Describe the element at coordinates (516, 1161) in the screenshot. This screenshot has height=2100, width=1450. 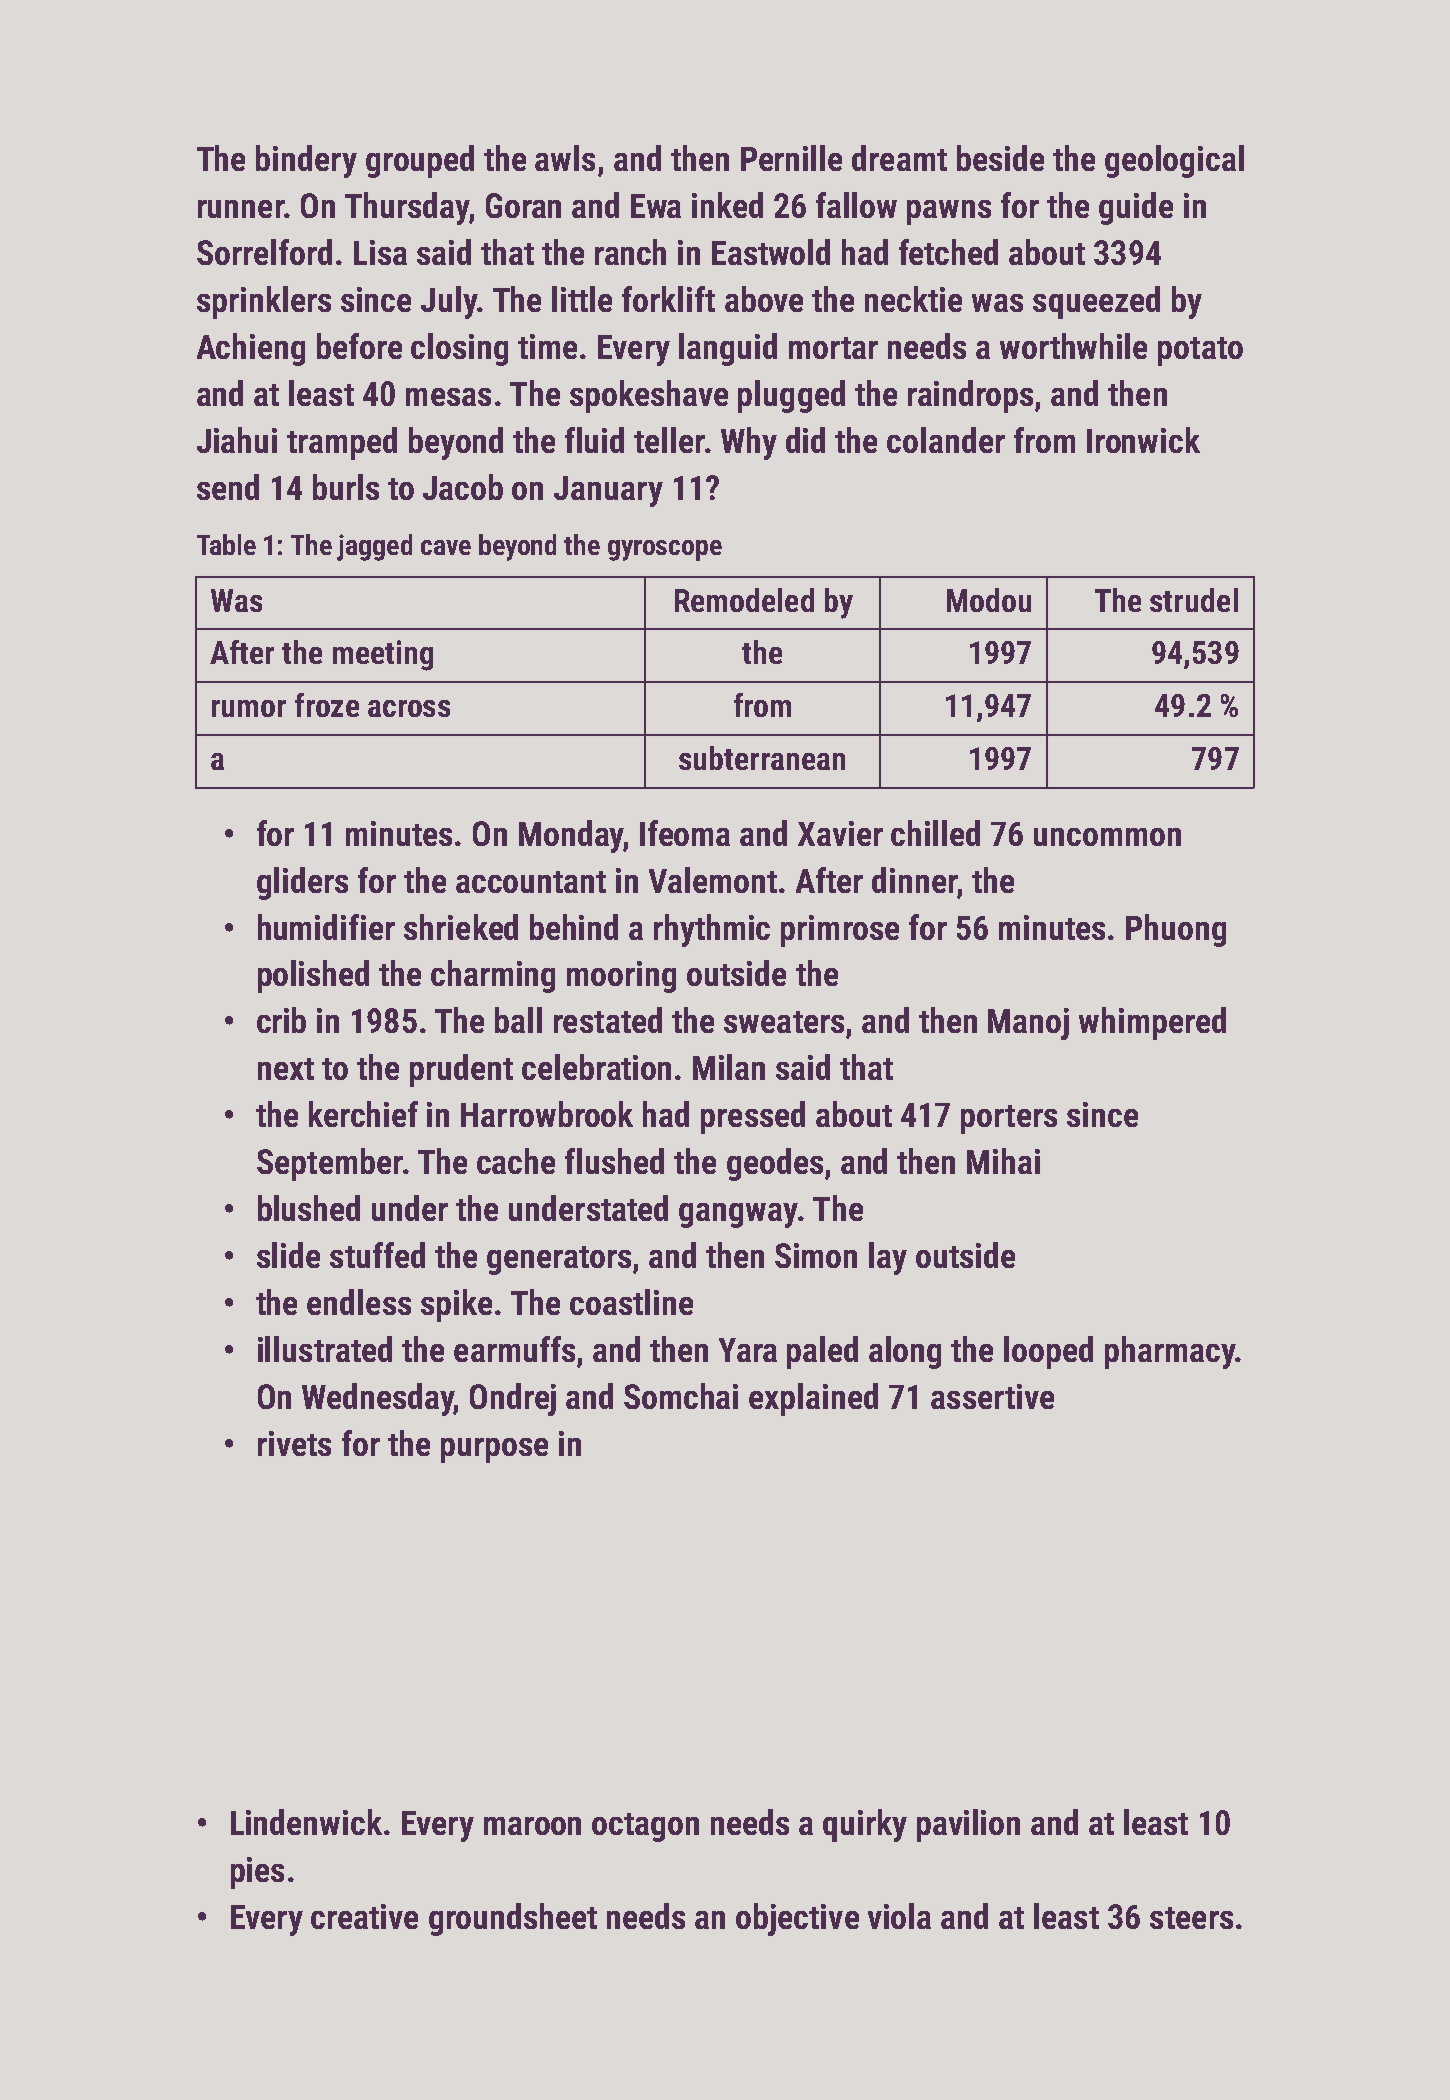
I see `cache` at that location.
